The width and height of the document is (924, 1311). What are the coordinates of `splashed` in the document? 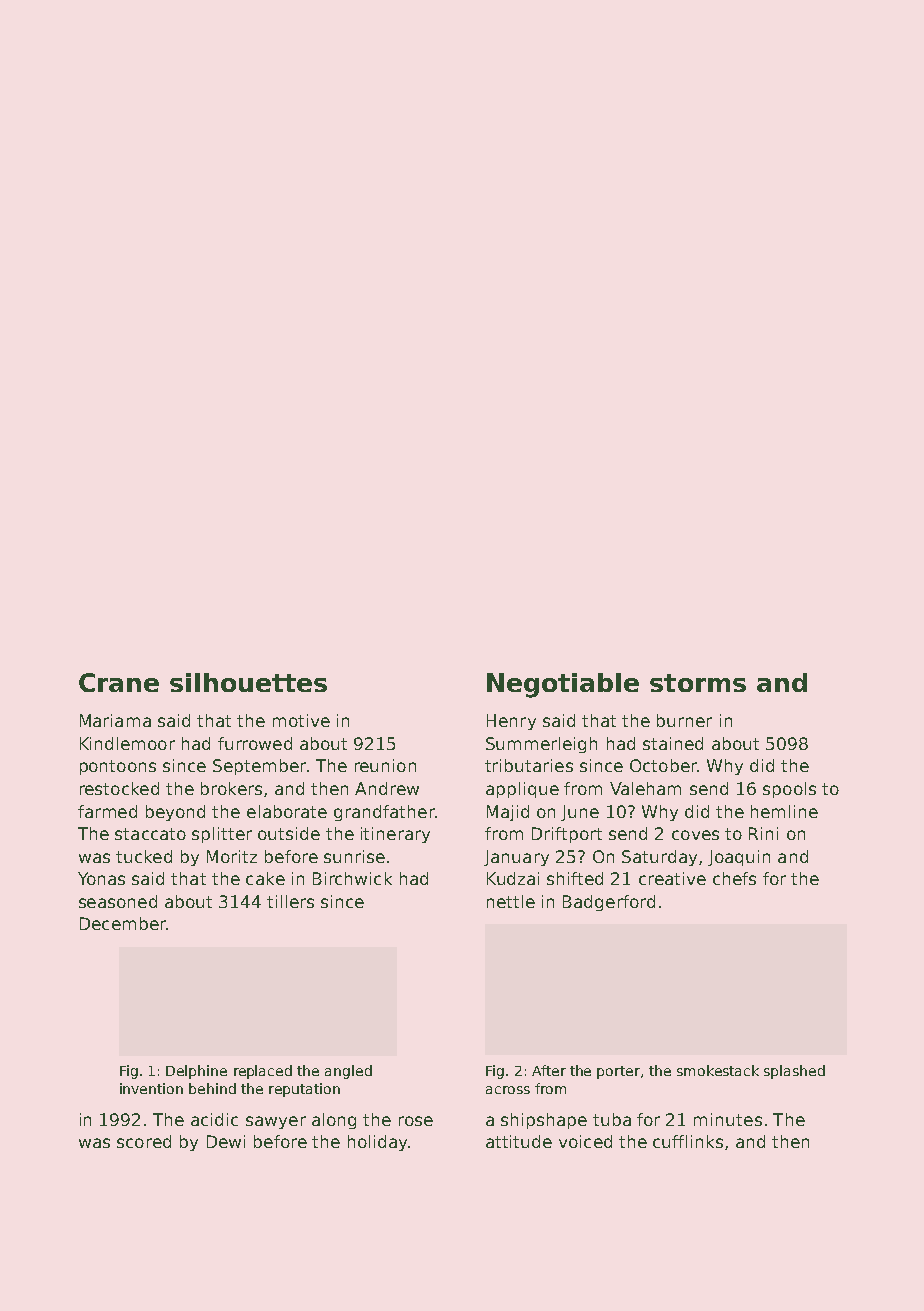 It's located at (794, 1072).
